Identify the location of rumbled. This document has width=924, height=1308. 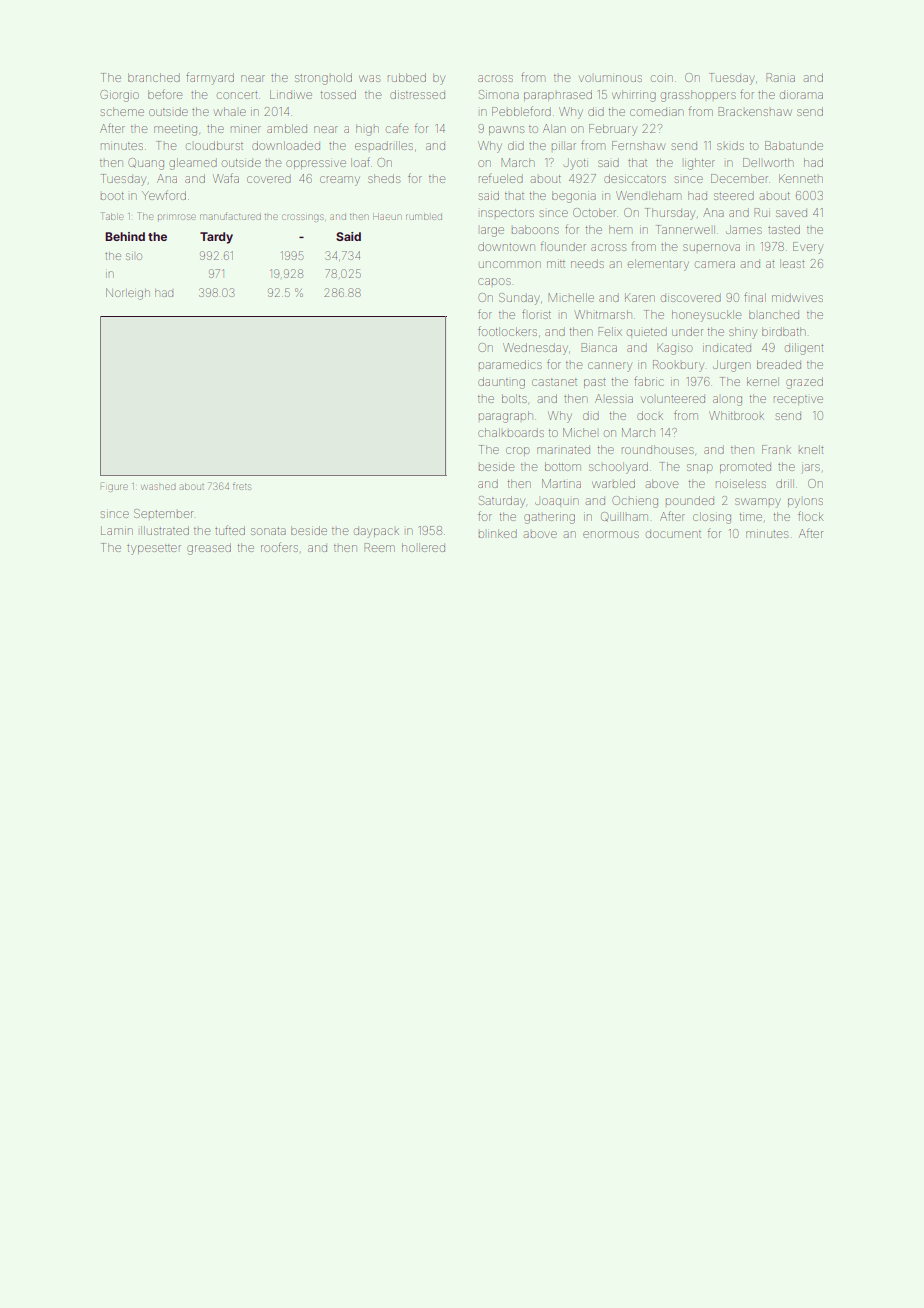
(424, 217).
